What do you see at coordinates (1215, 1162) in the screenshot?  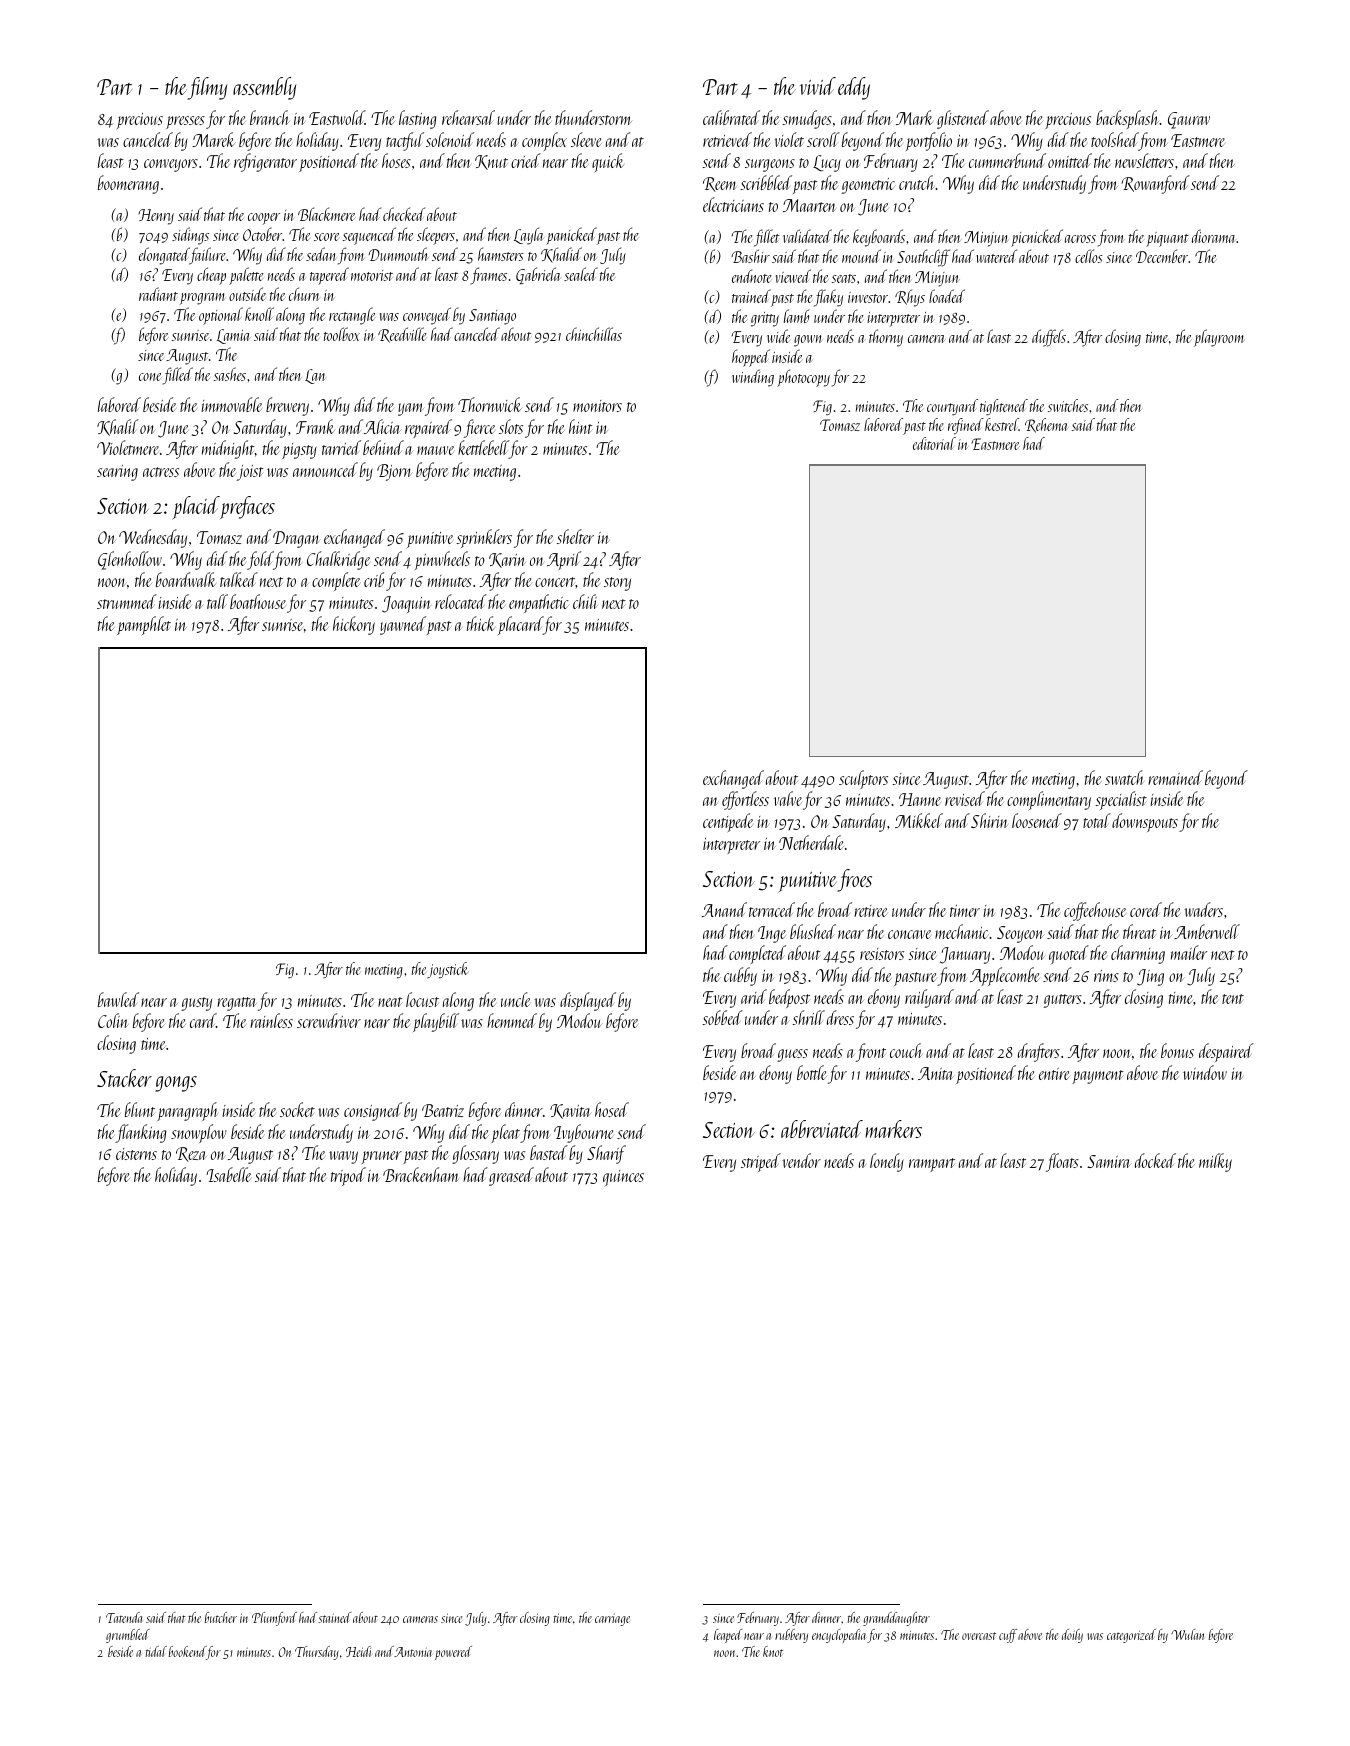 I see `milky` at bounding box center [1215, 1162].
